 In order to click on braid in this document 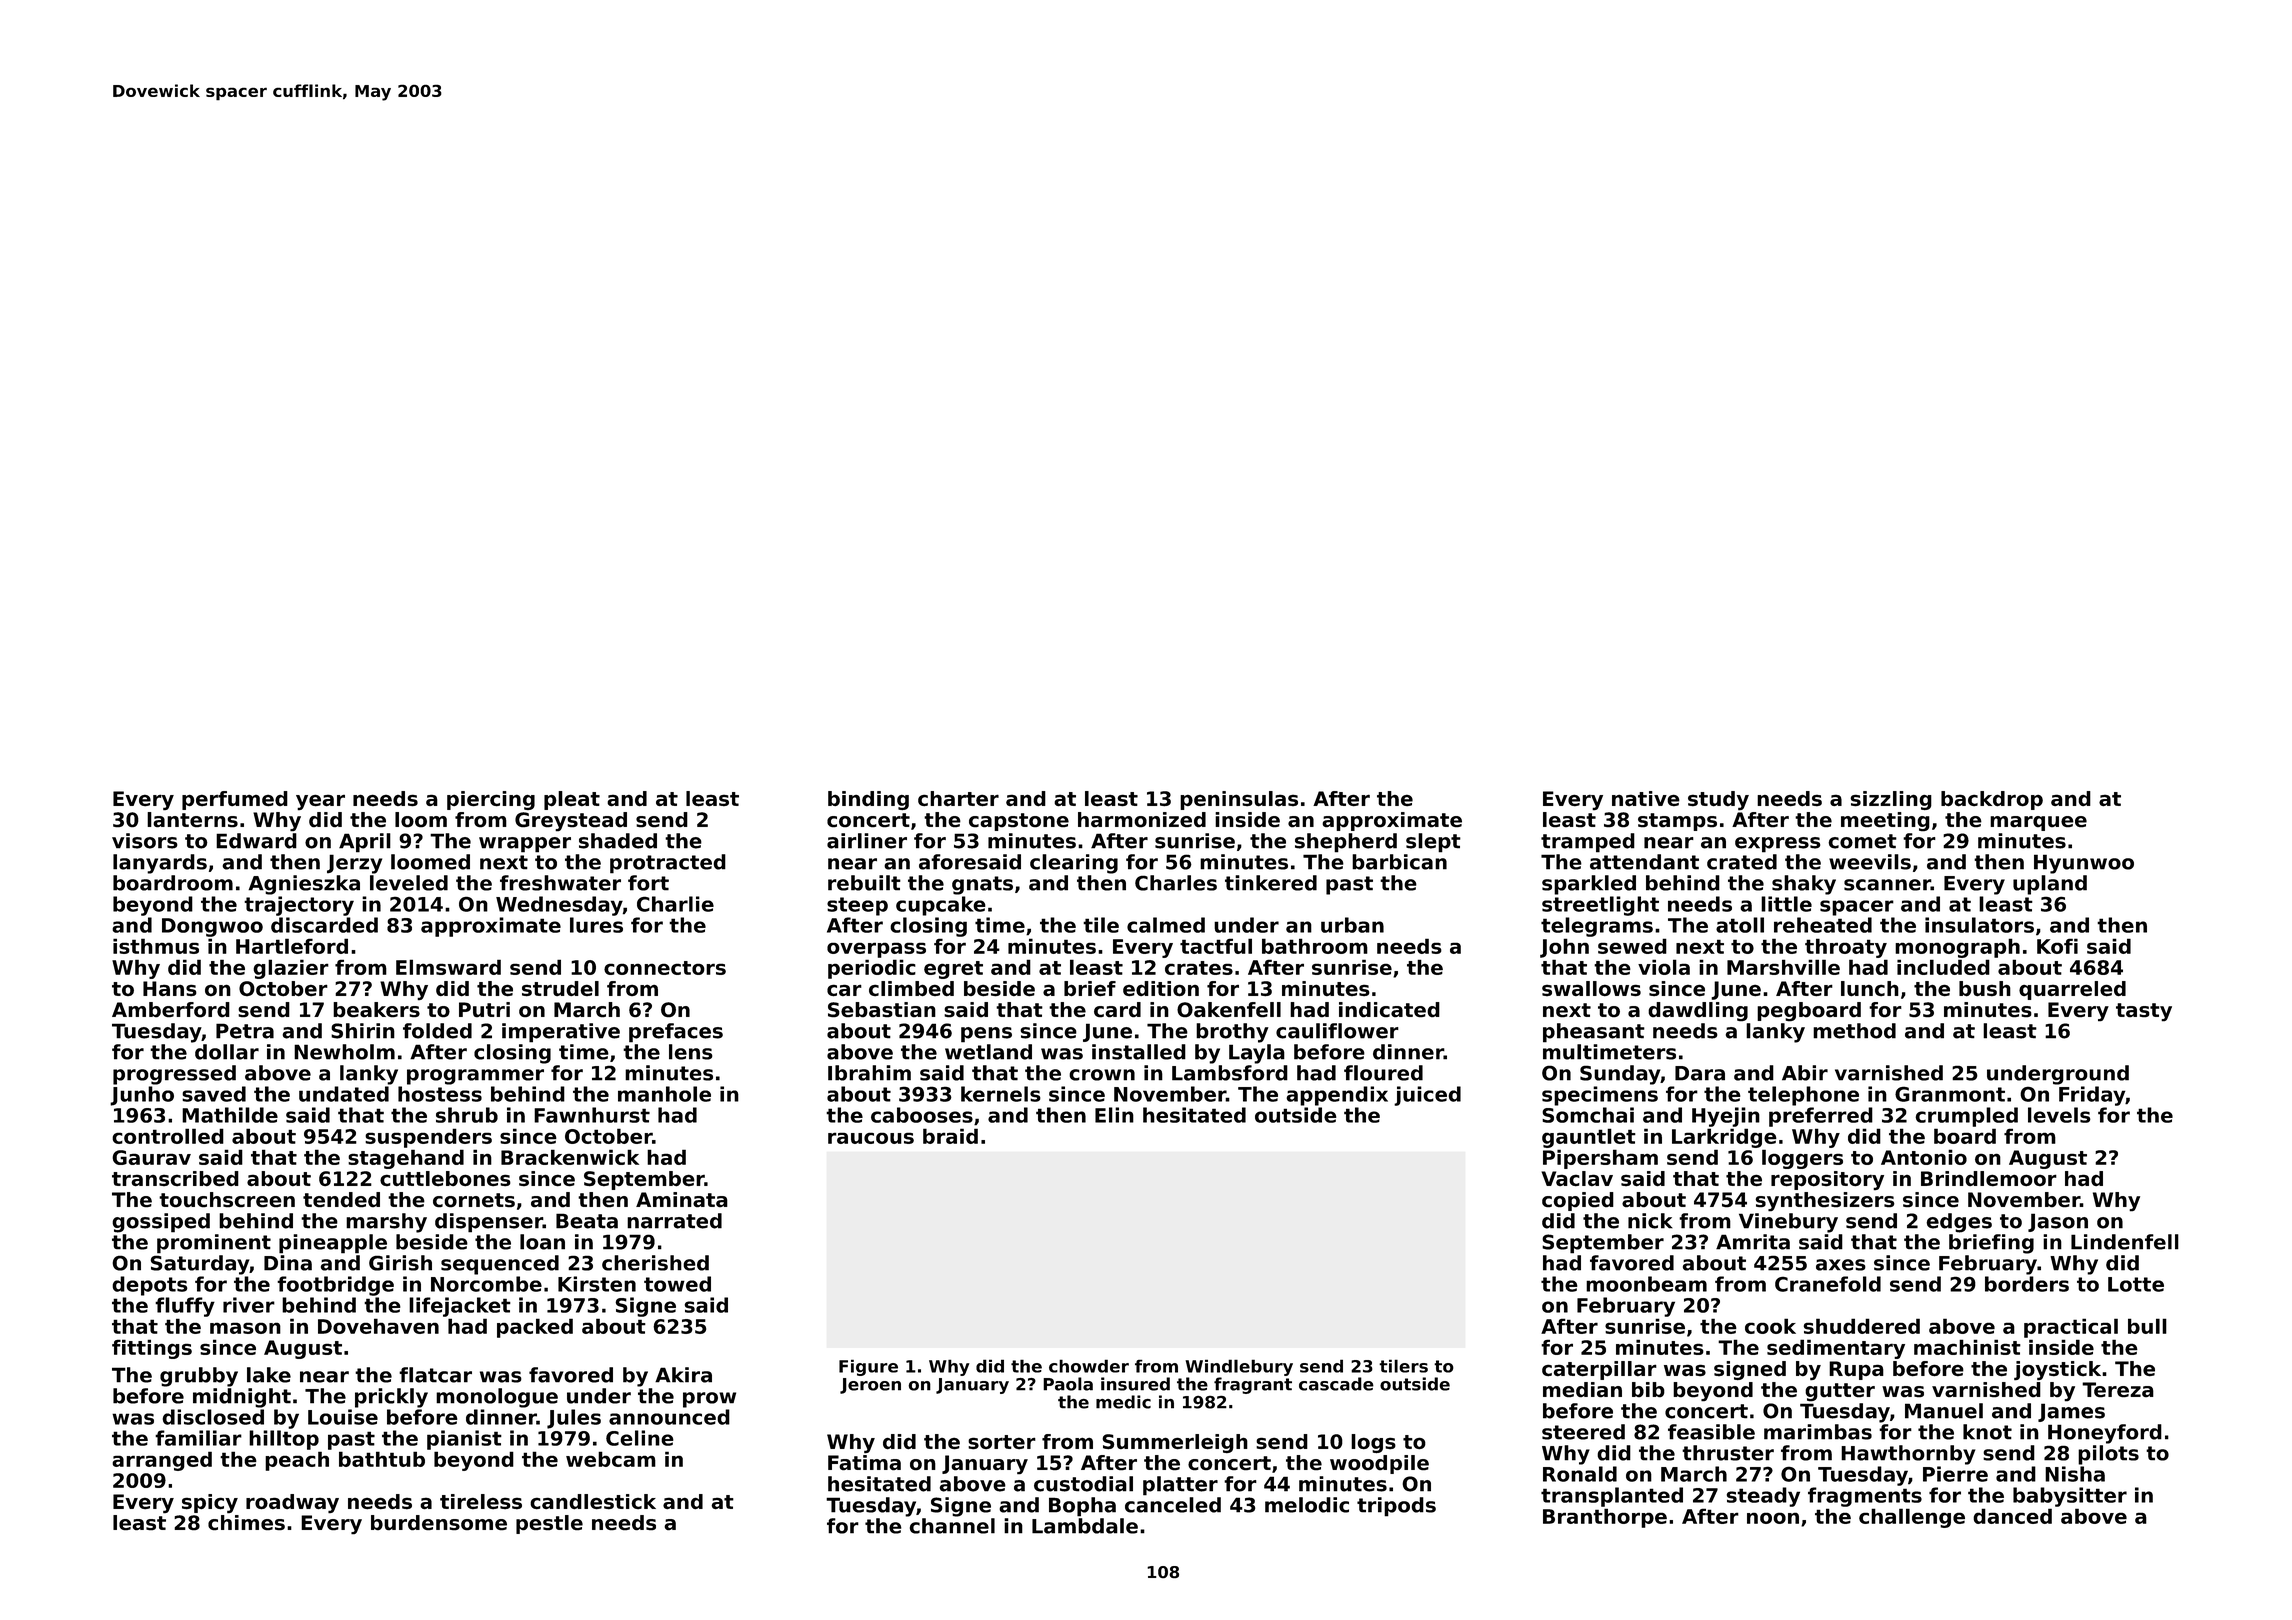, I will do `click(950, 1136)`.
